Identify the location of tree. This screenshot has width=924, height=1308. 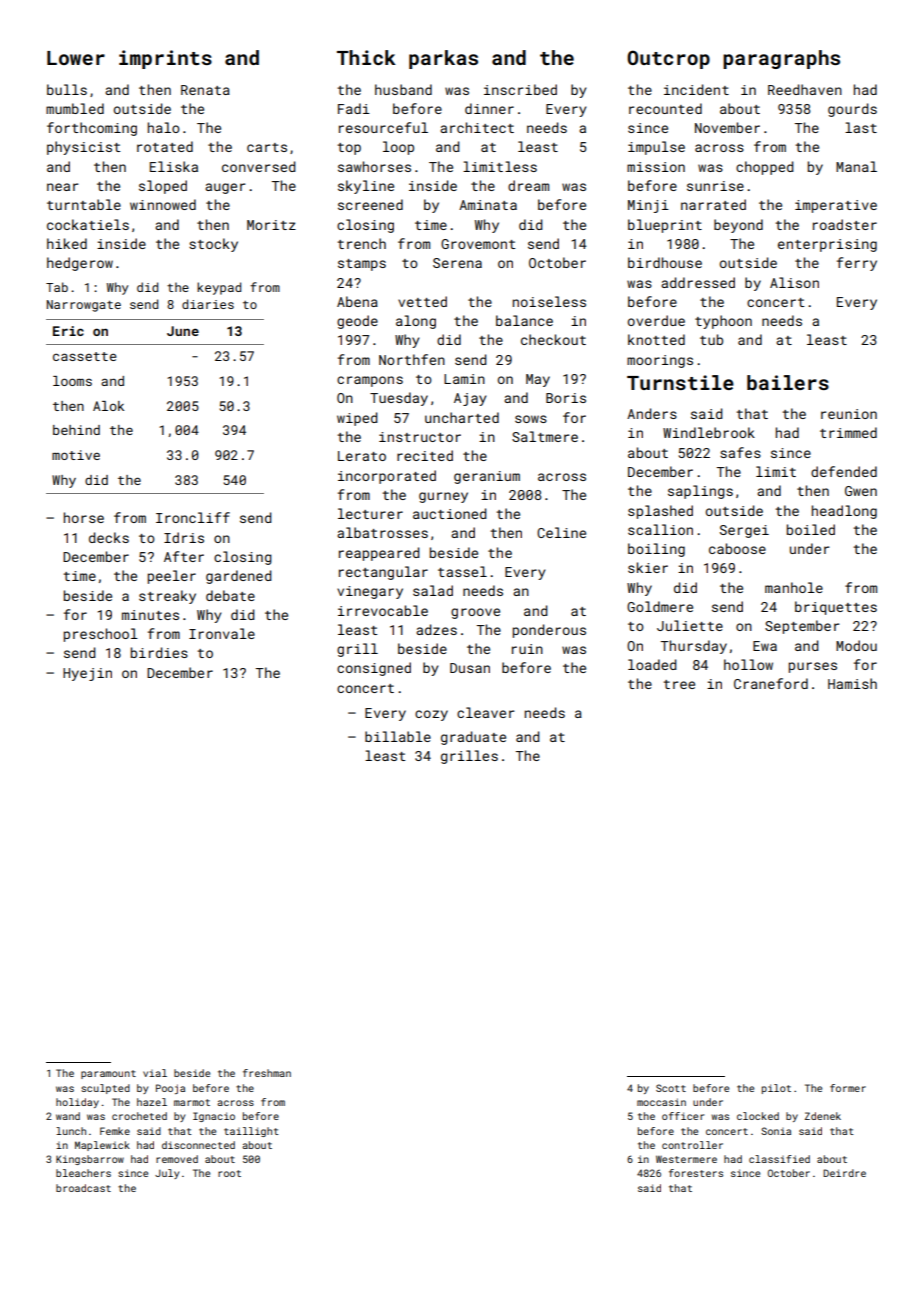
(679, 684).
